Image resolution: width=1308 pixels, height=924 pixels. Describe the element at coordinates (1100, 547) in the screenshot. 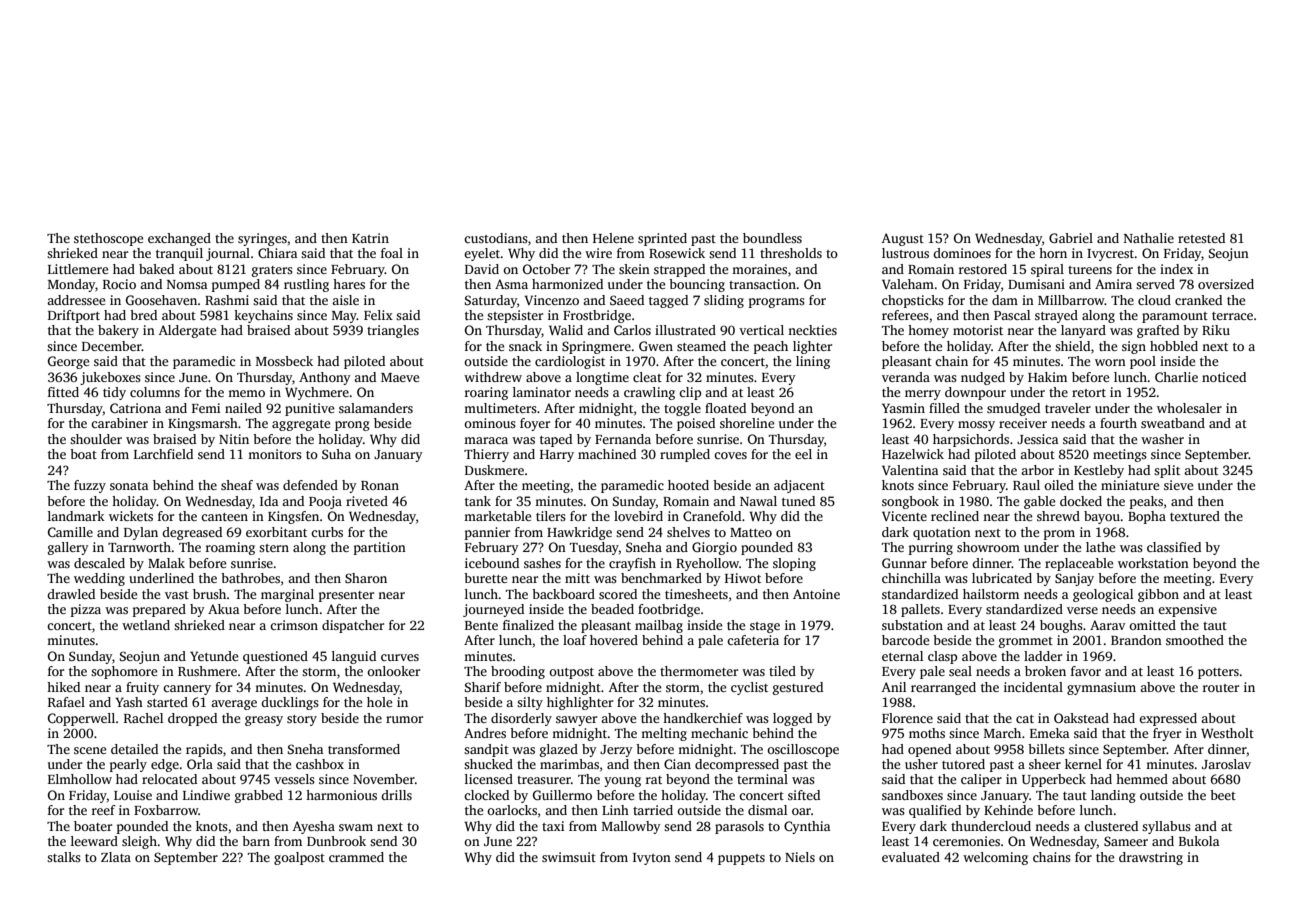

I see `lathe` at that location.
